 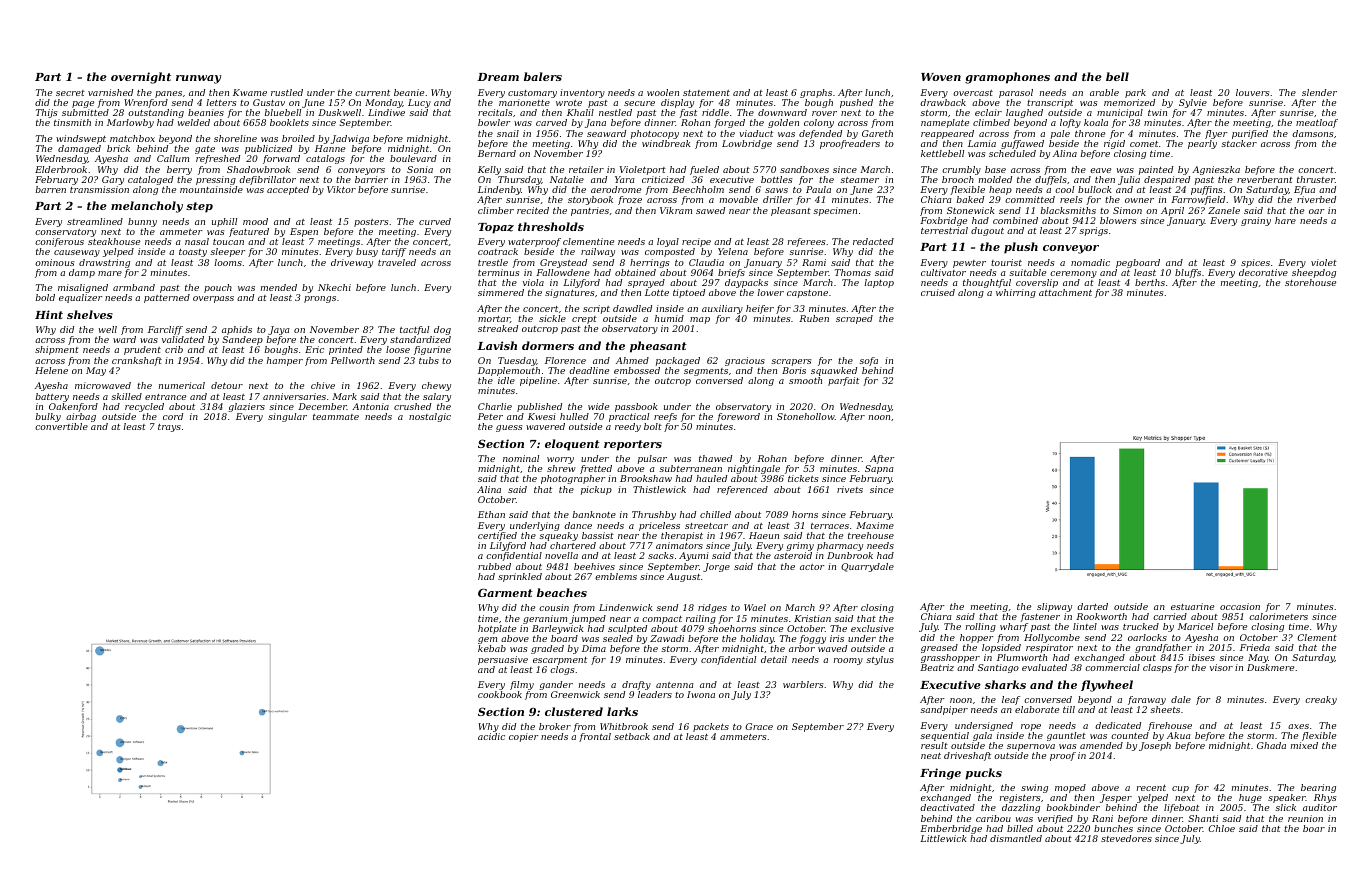 I want to click on overnight, so click(x=141, y=78).
